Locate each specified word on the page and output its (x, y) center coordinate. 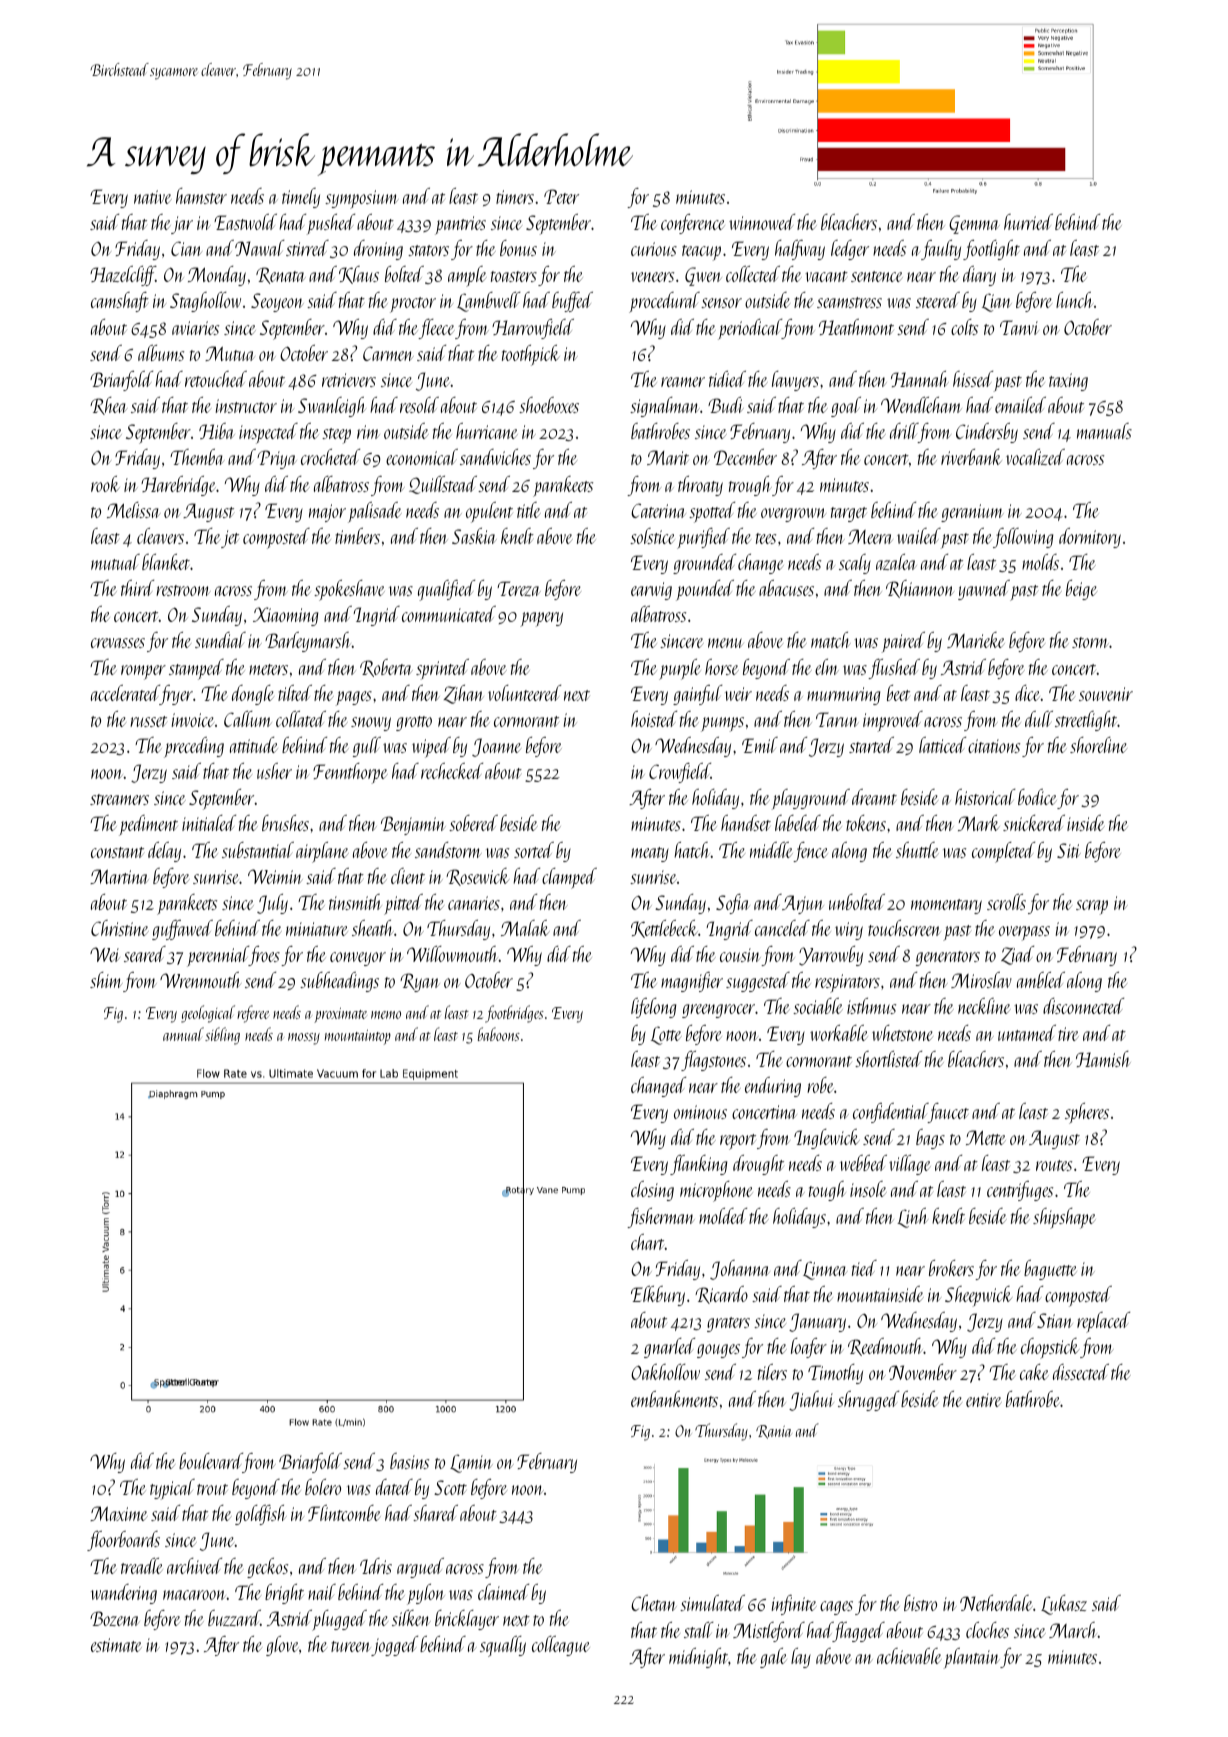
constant (117, 852)
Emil (760, 745)
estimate (116, 1645)
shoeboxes (549, 405)
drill (904, 431)
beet (898, 693)
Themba (197, 457)
